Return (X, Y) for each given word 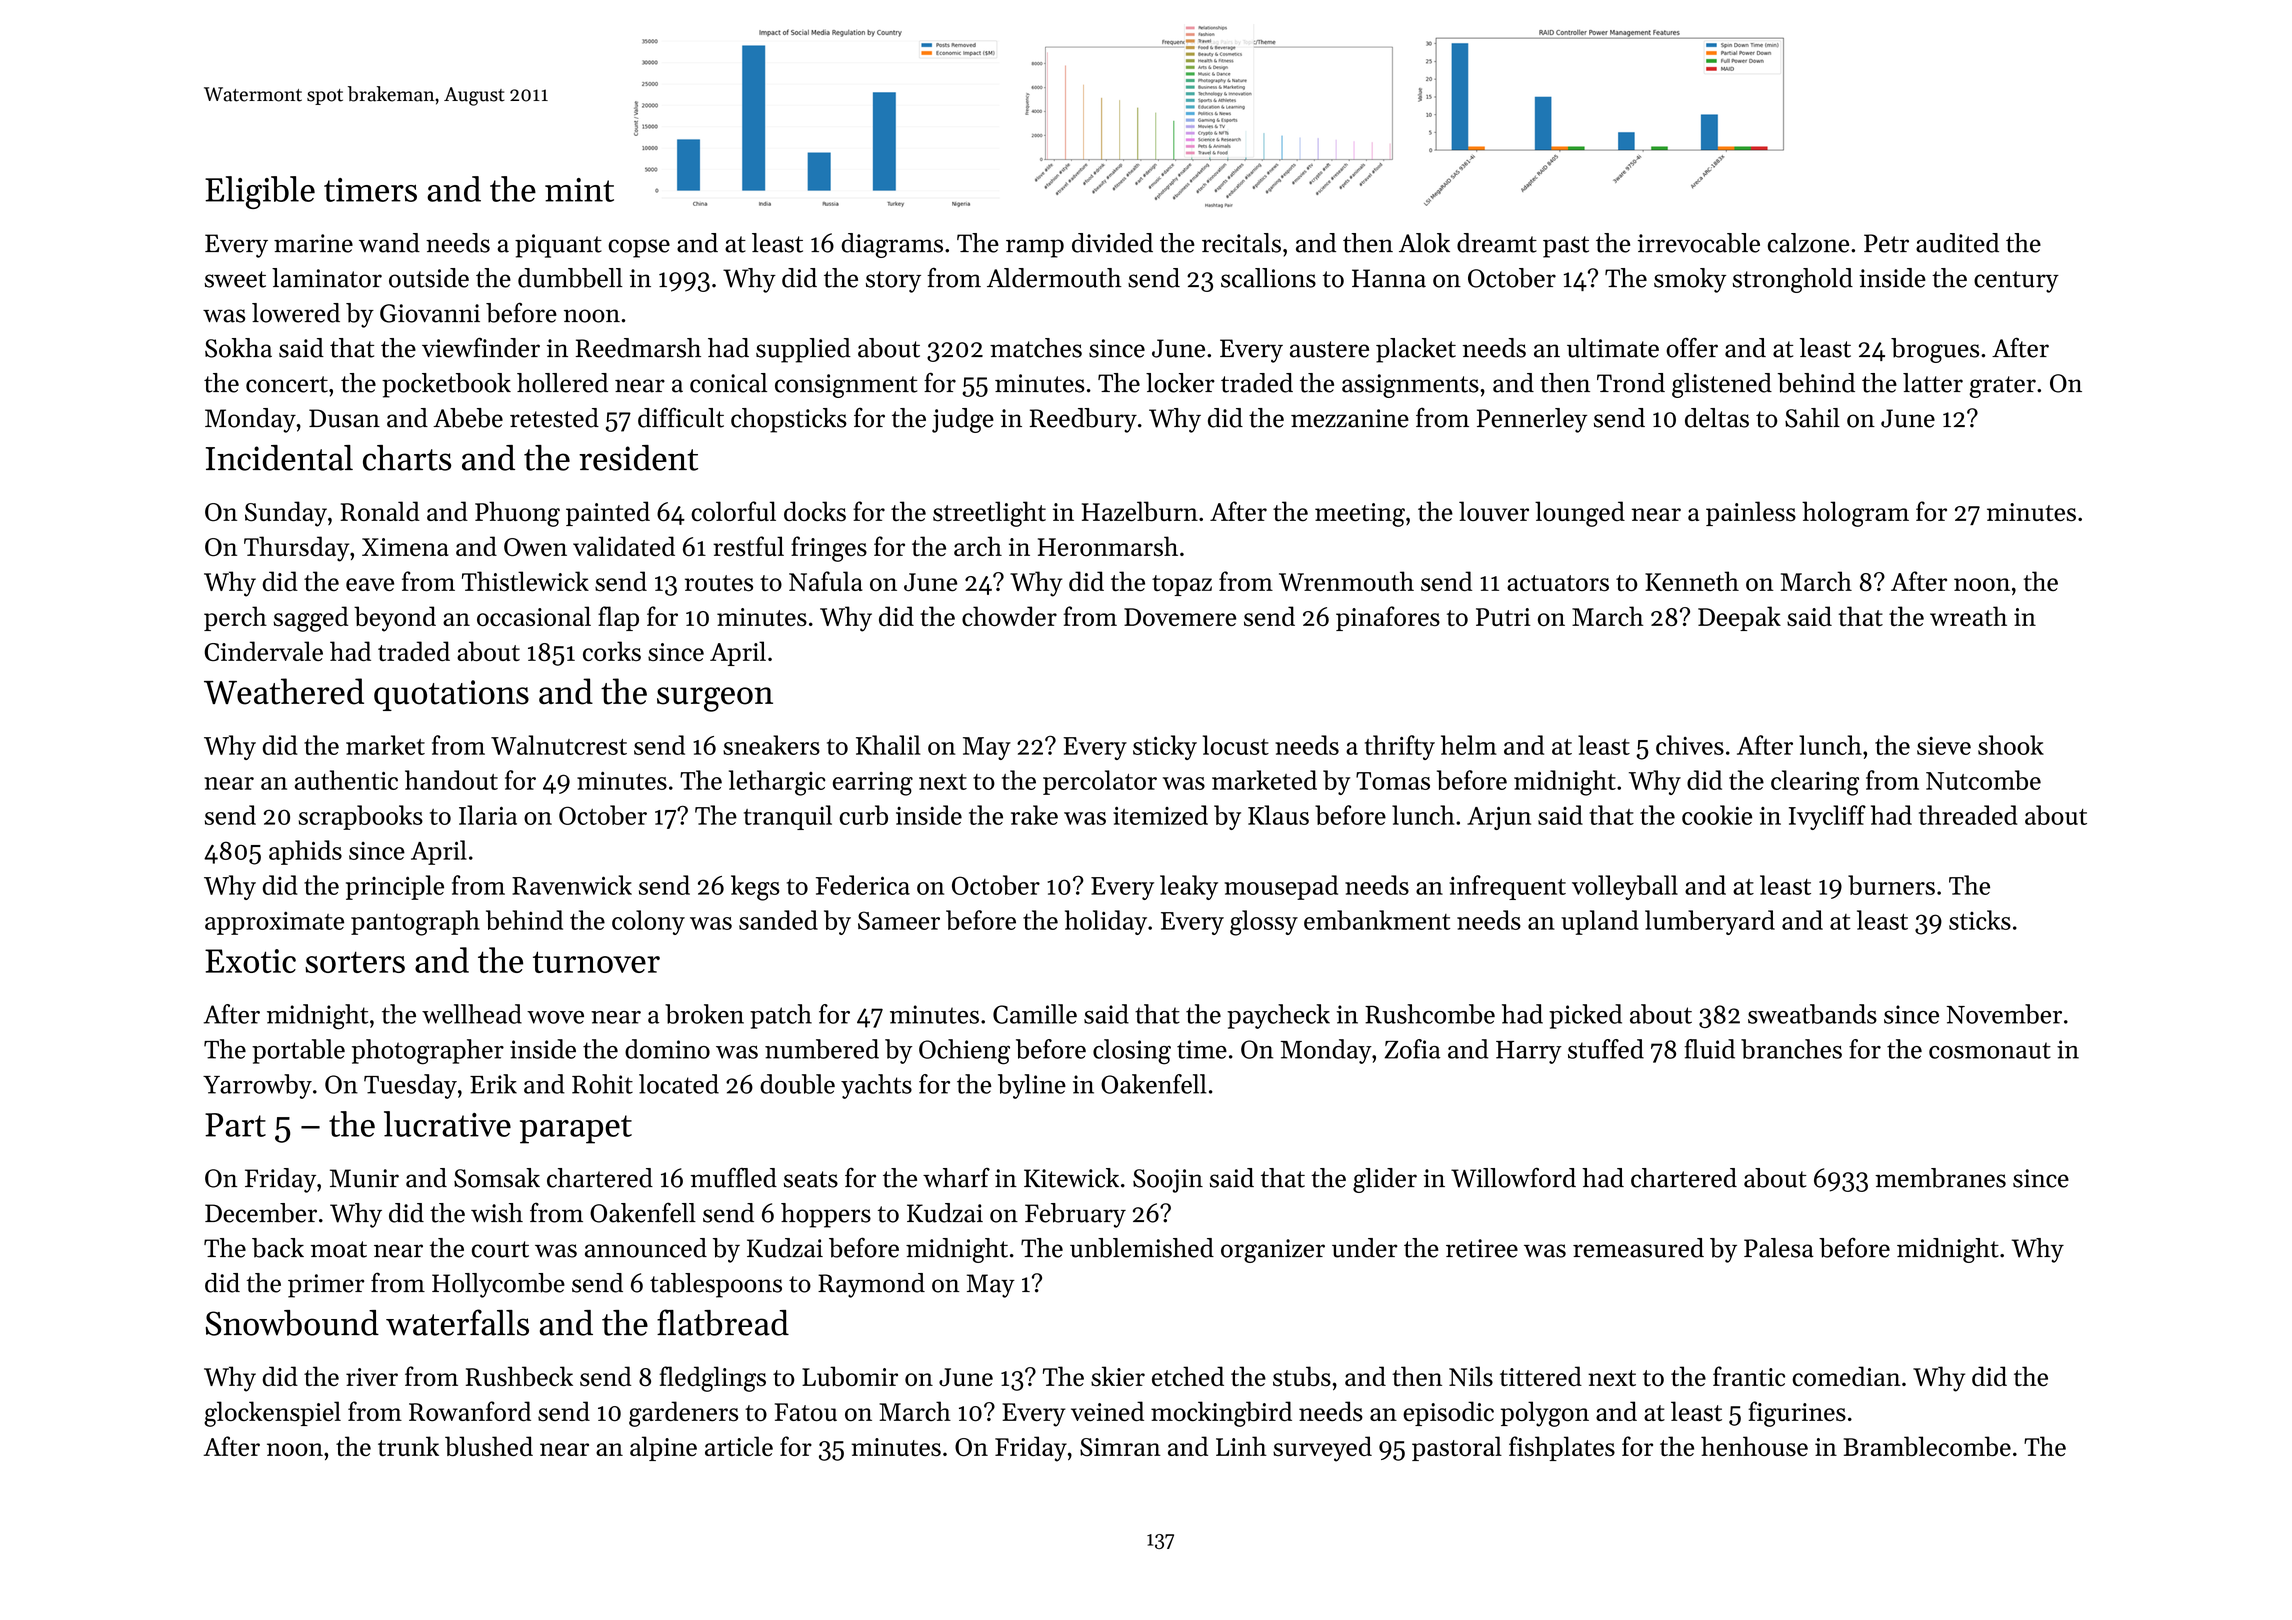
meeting (1360, 515)
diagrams (892, 245)
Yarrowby (257, 1086)
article (739, 1446)
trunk (408, 1446)
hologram (1855, 514)
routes (719, 583)
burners (1891, 885)
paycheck (1278, 1016)
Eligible (260, 192)
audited (1957, 243)
